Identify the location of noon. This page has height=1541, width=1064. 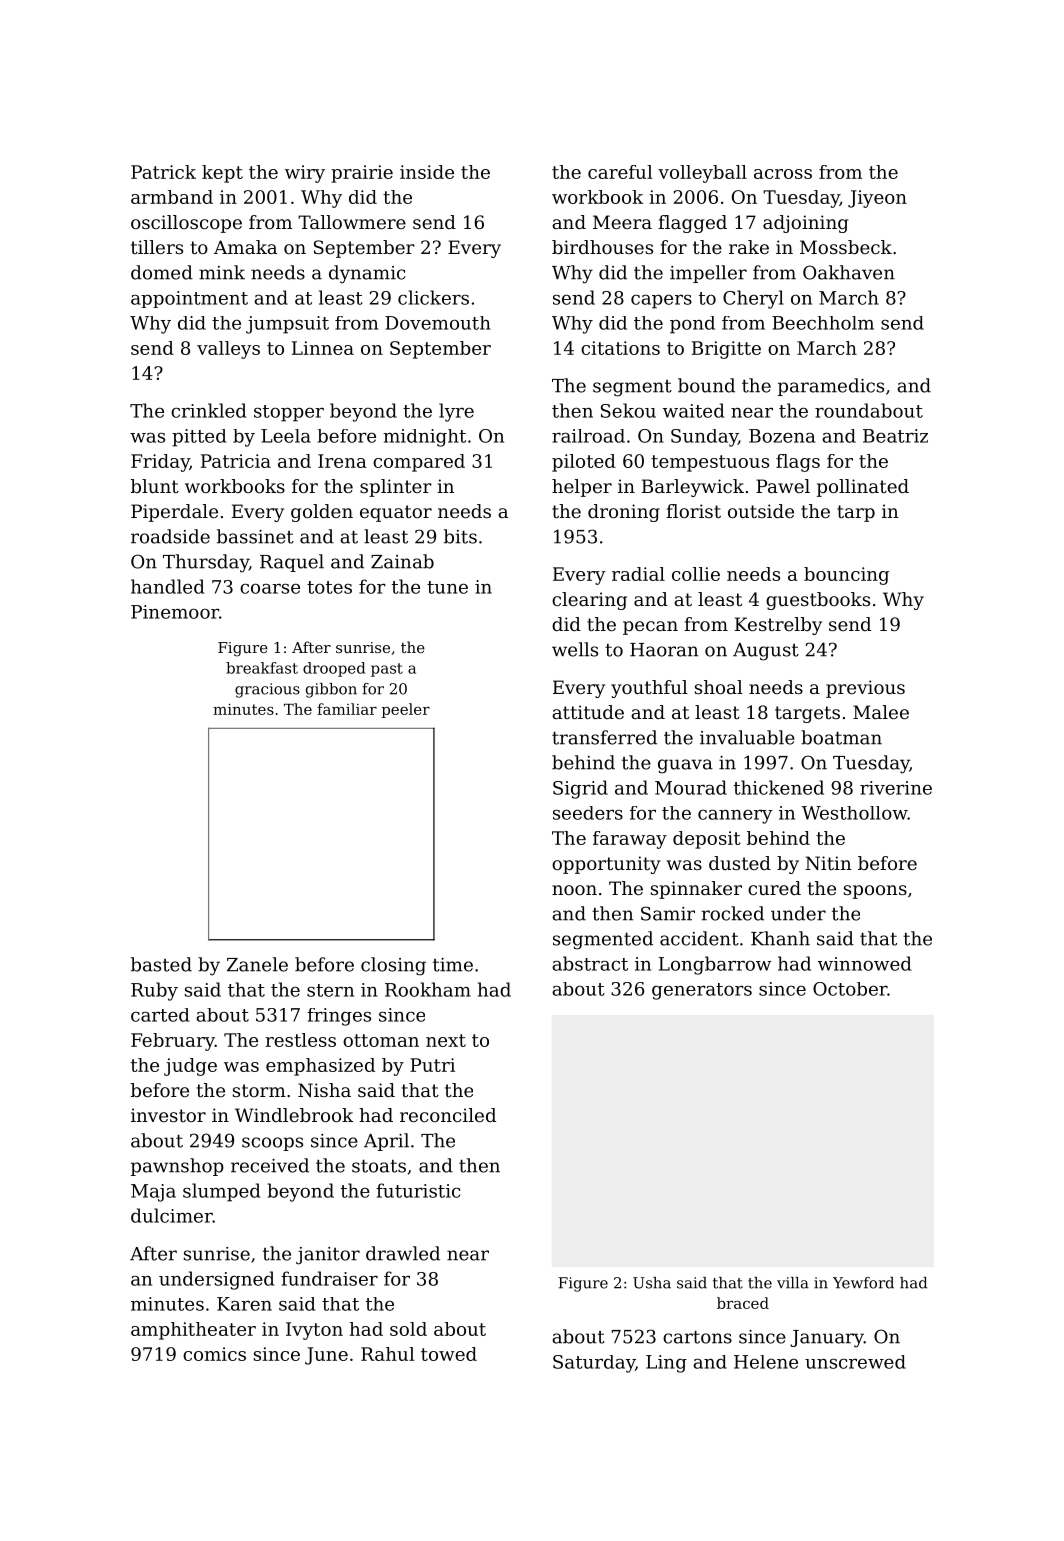
(574, 890).
